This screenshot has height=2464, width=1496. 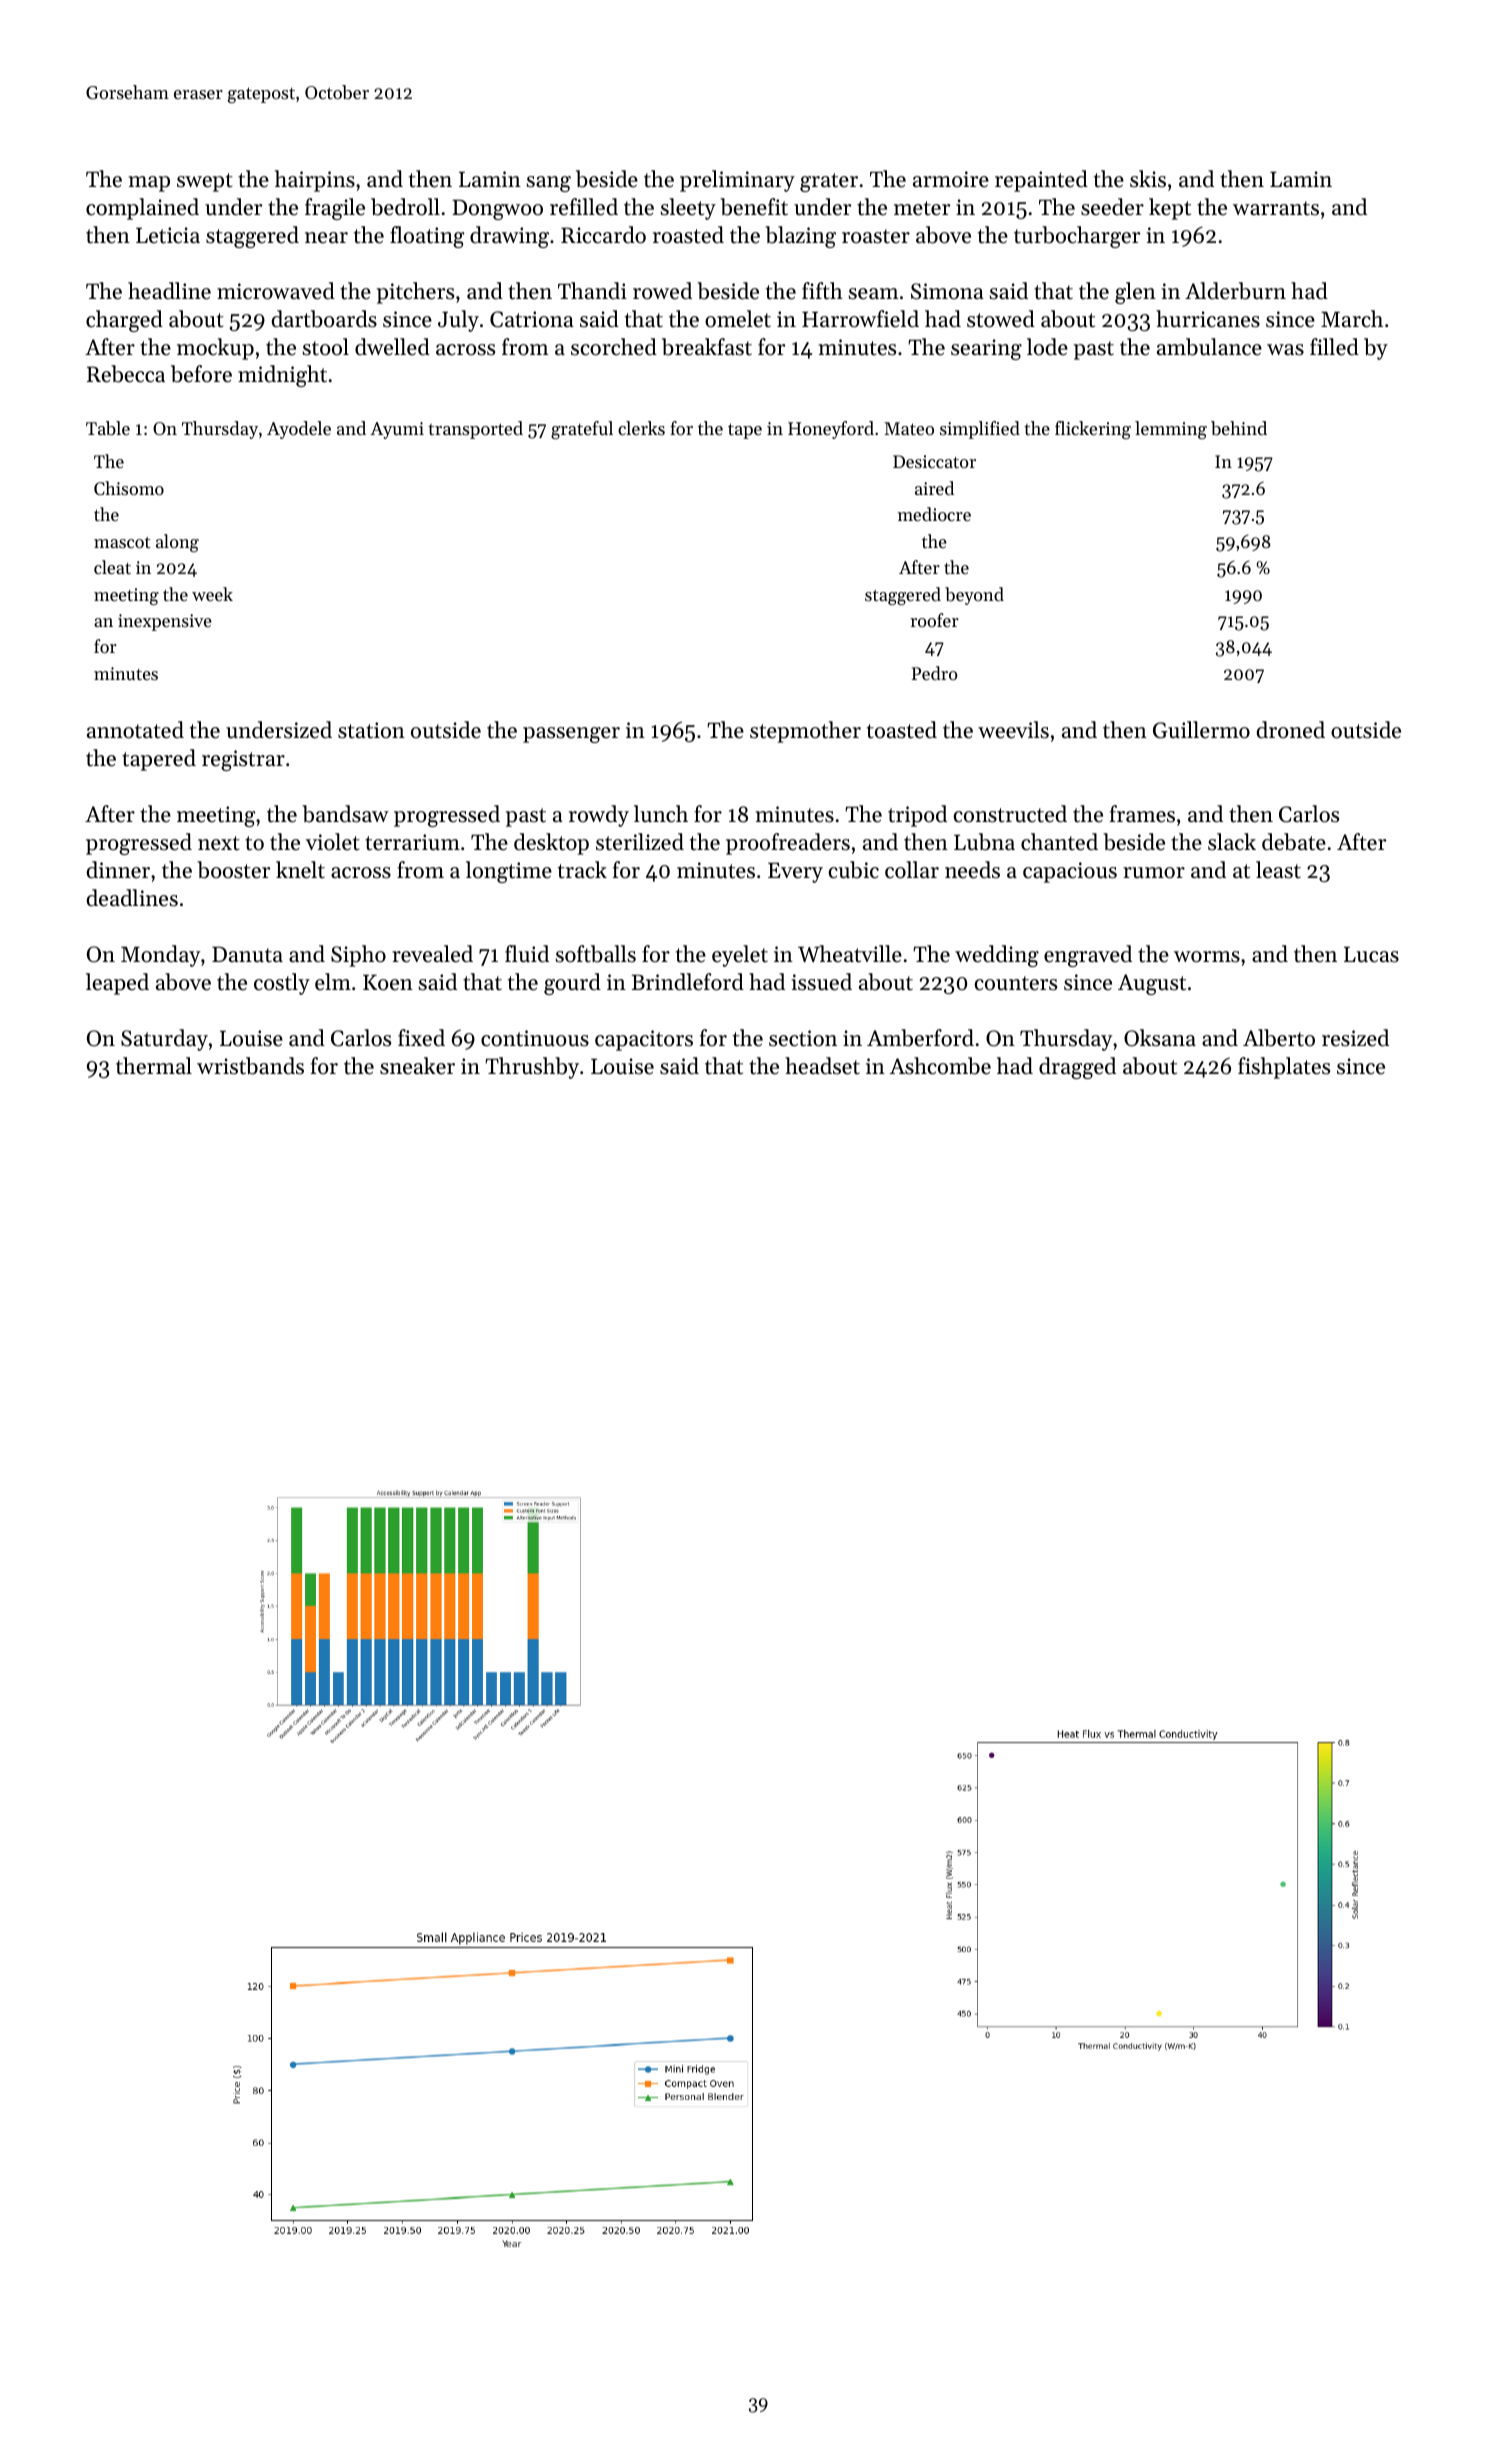 What do you see at coordinates (250, 1066) in the screenshot?
I see `wristbands` at bounding box center [250, 1066].
